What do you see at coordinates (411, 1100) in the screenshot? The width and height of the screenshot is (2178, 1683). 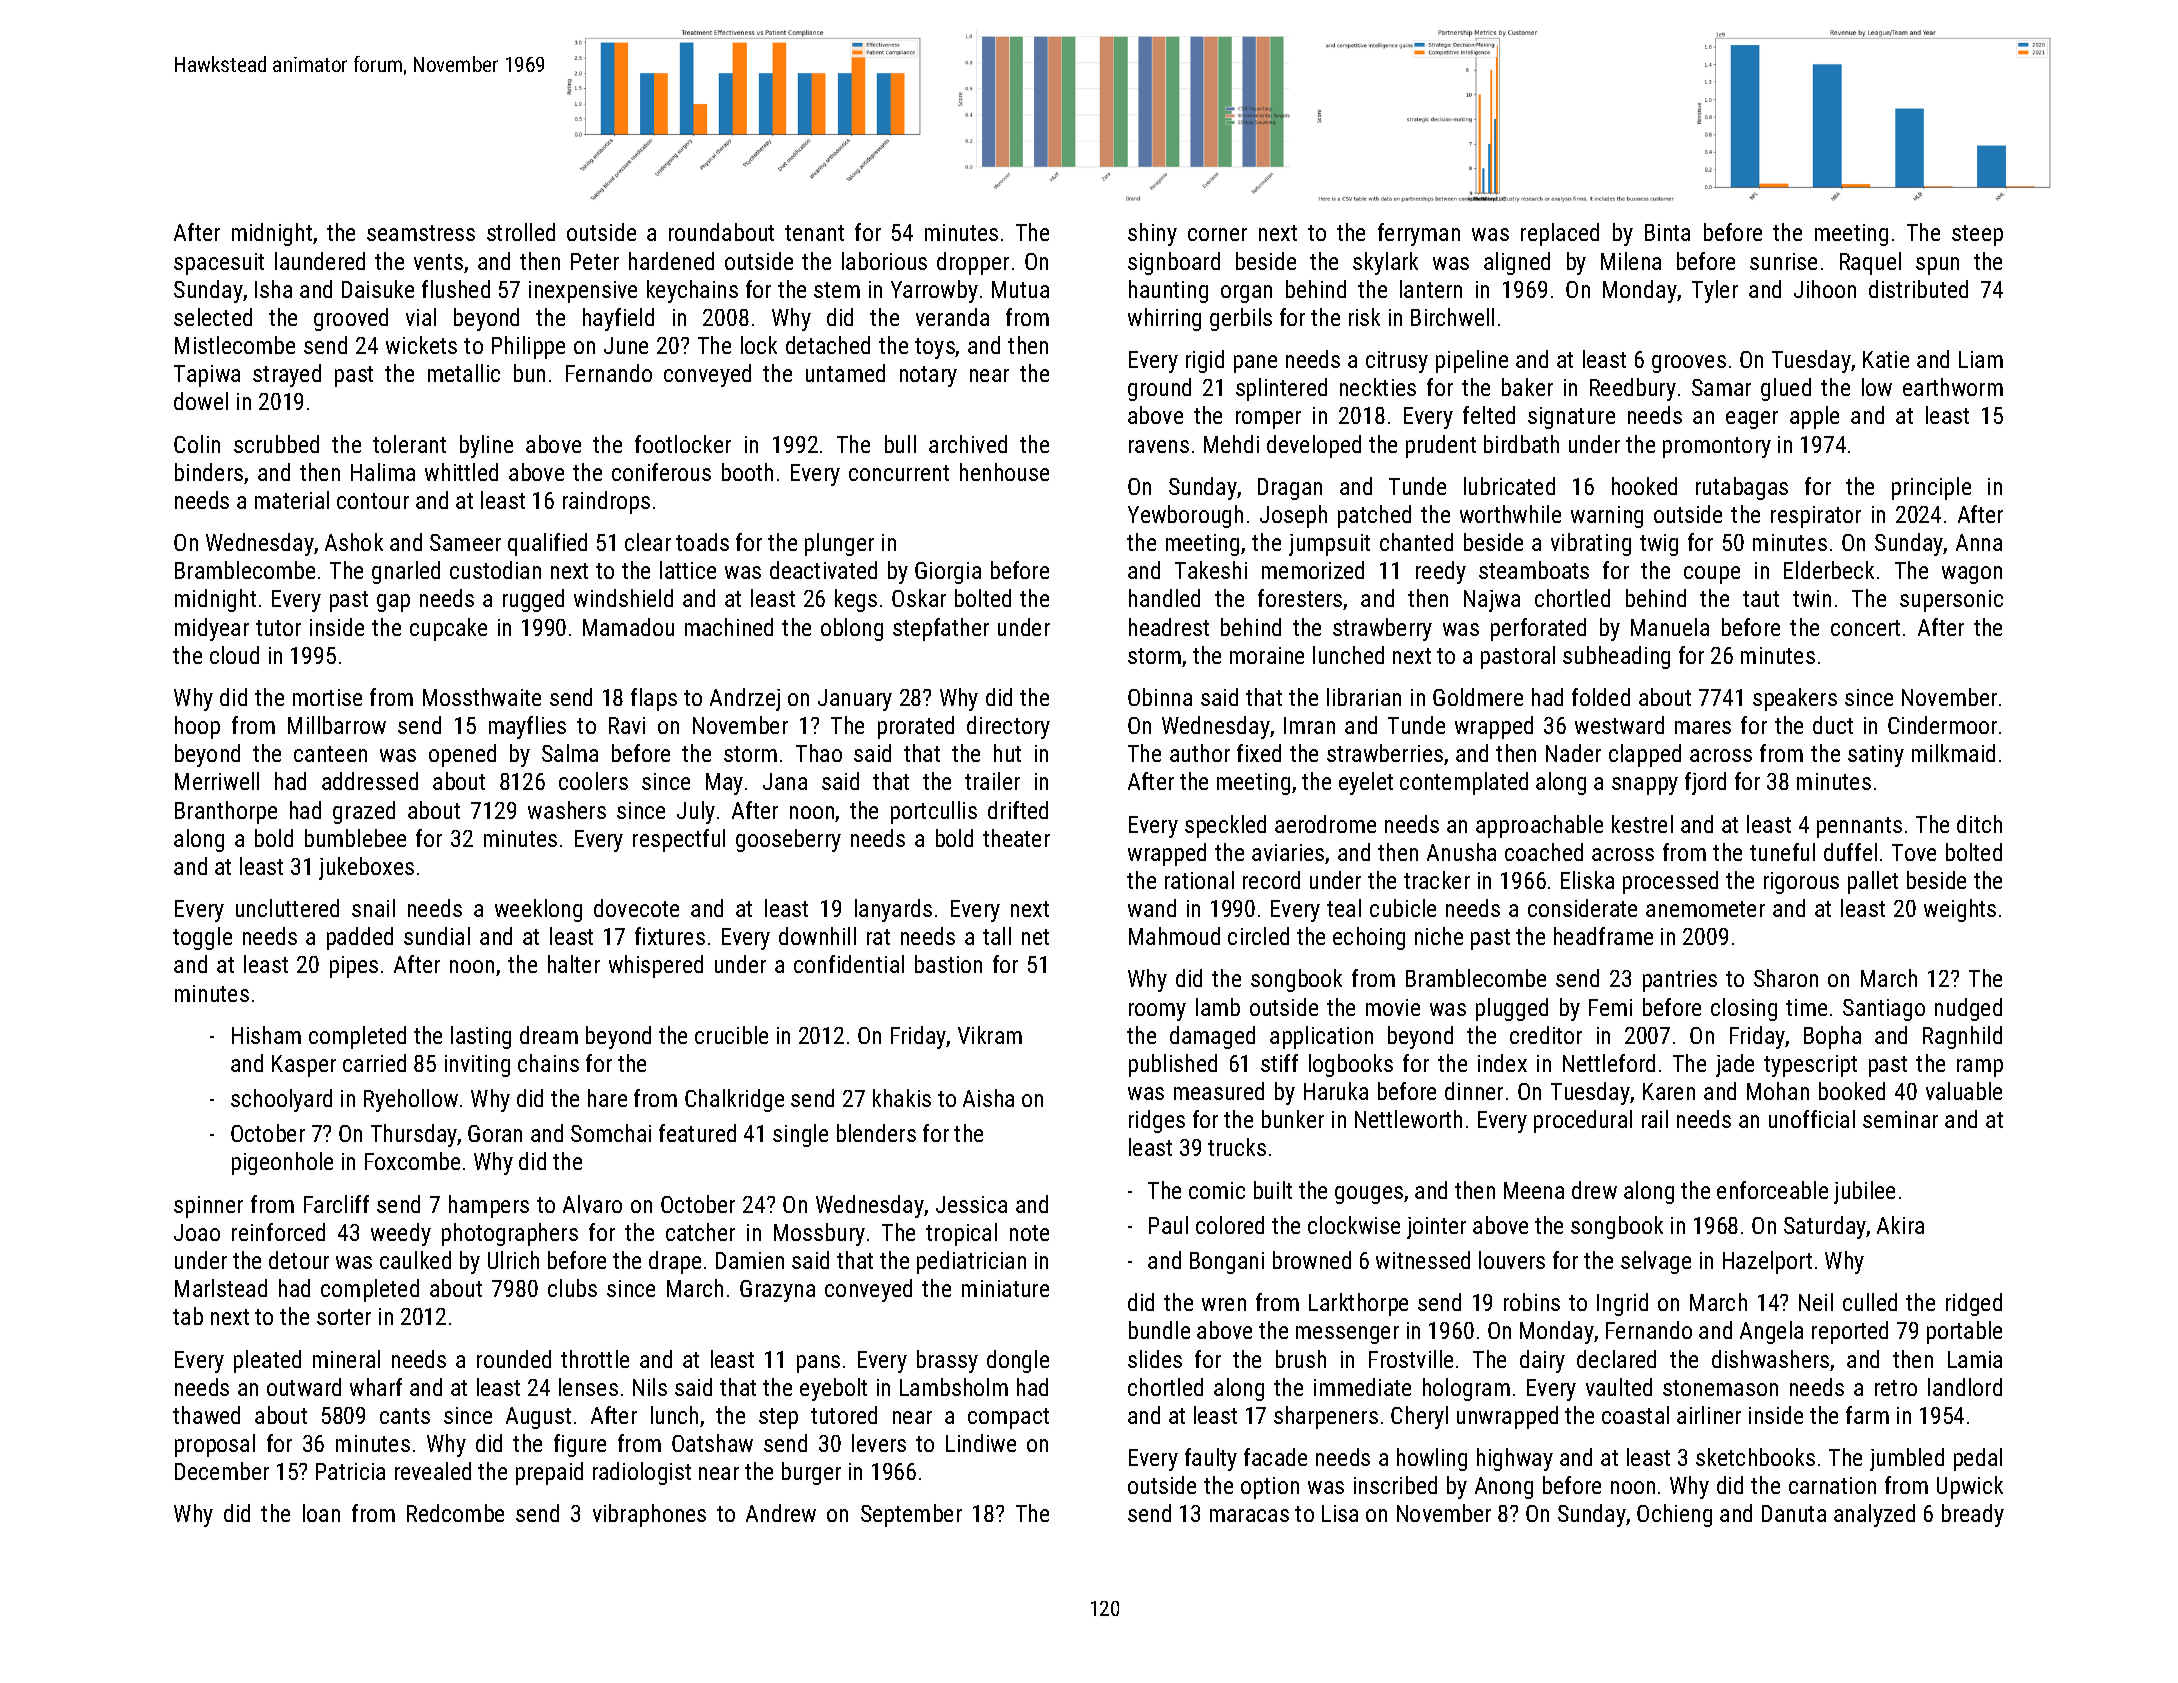 I see `Ryehollow` at bounding box center [411, 1100].
